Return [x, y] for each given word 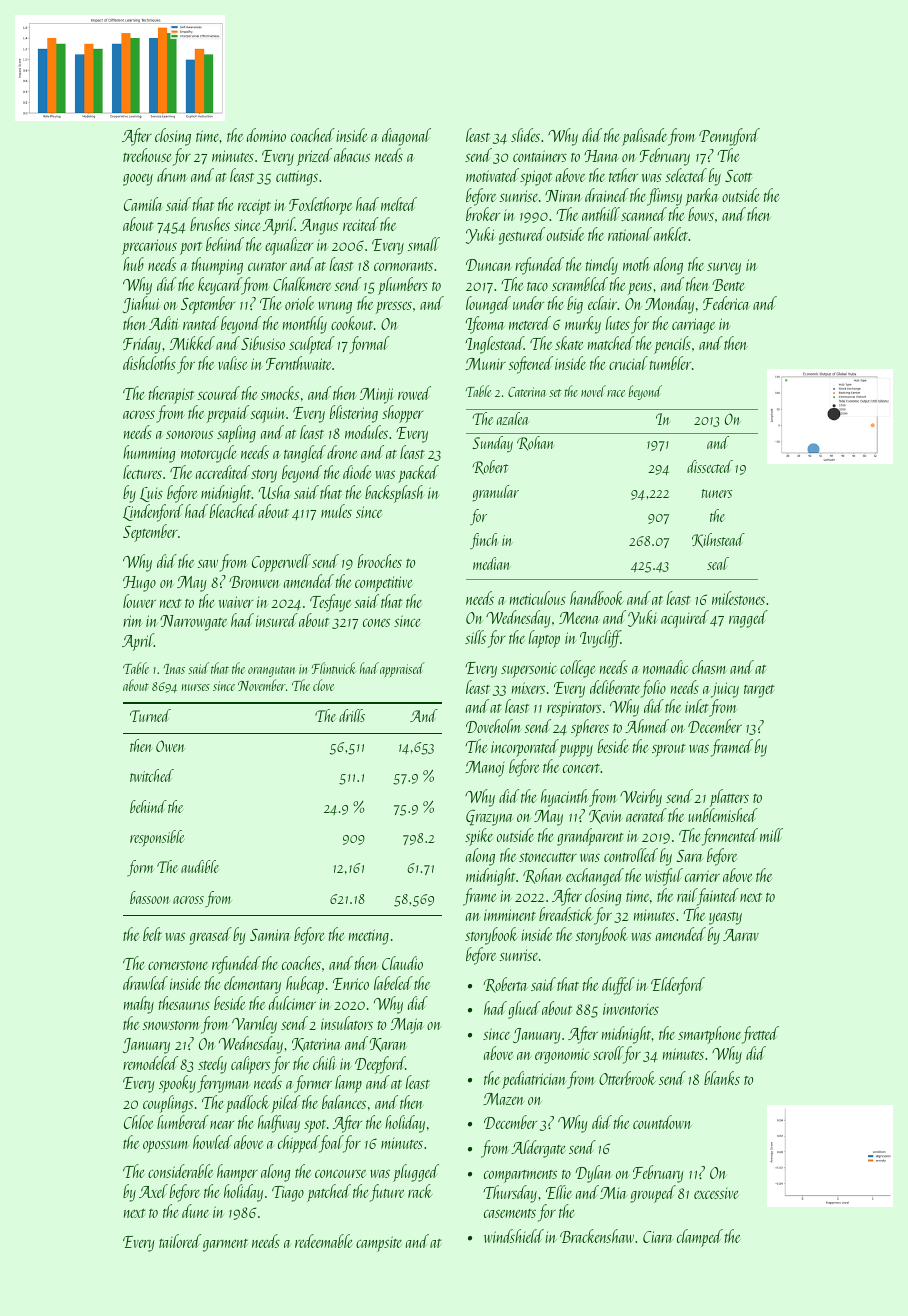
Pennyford [729, 137]
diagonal [406, 137]
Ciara [657, 1237]
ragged [748, 619]
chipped [298, 1144]
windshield [514, 1236]
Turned [150, 715]
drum [172, 175]
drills [352, 715]
